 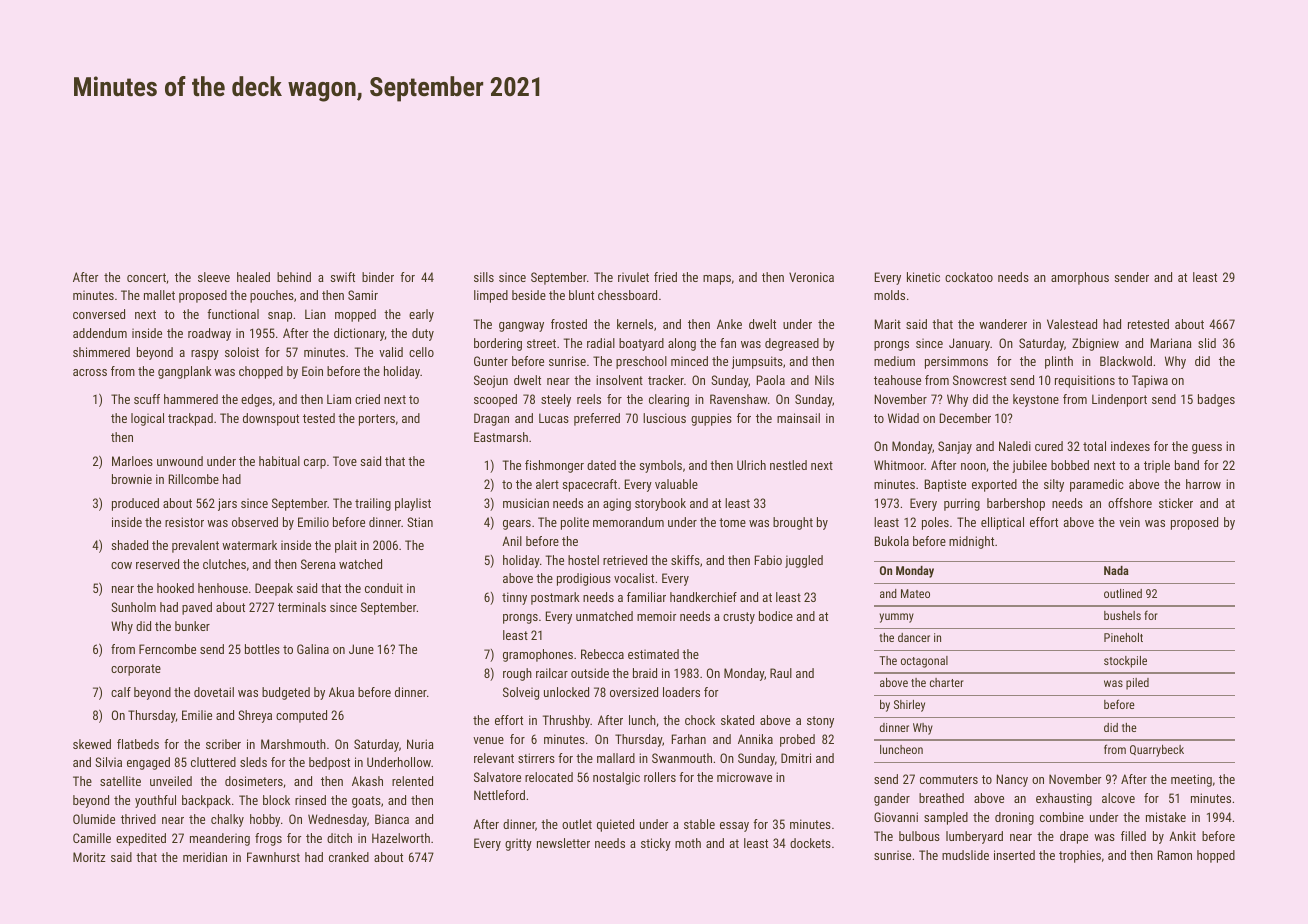 What do you see at coordinates (293, 744) in the page?
I see `Marshmouth` at bounding box center [293, 744].
